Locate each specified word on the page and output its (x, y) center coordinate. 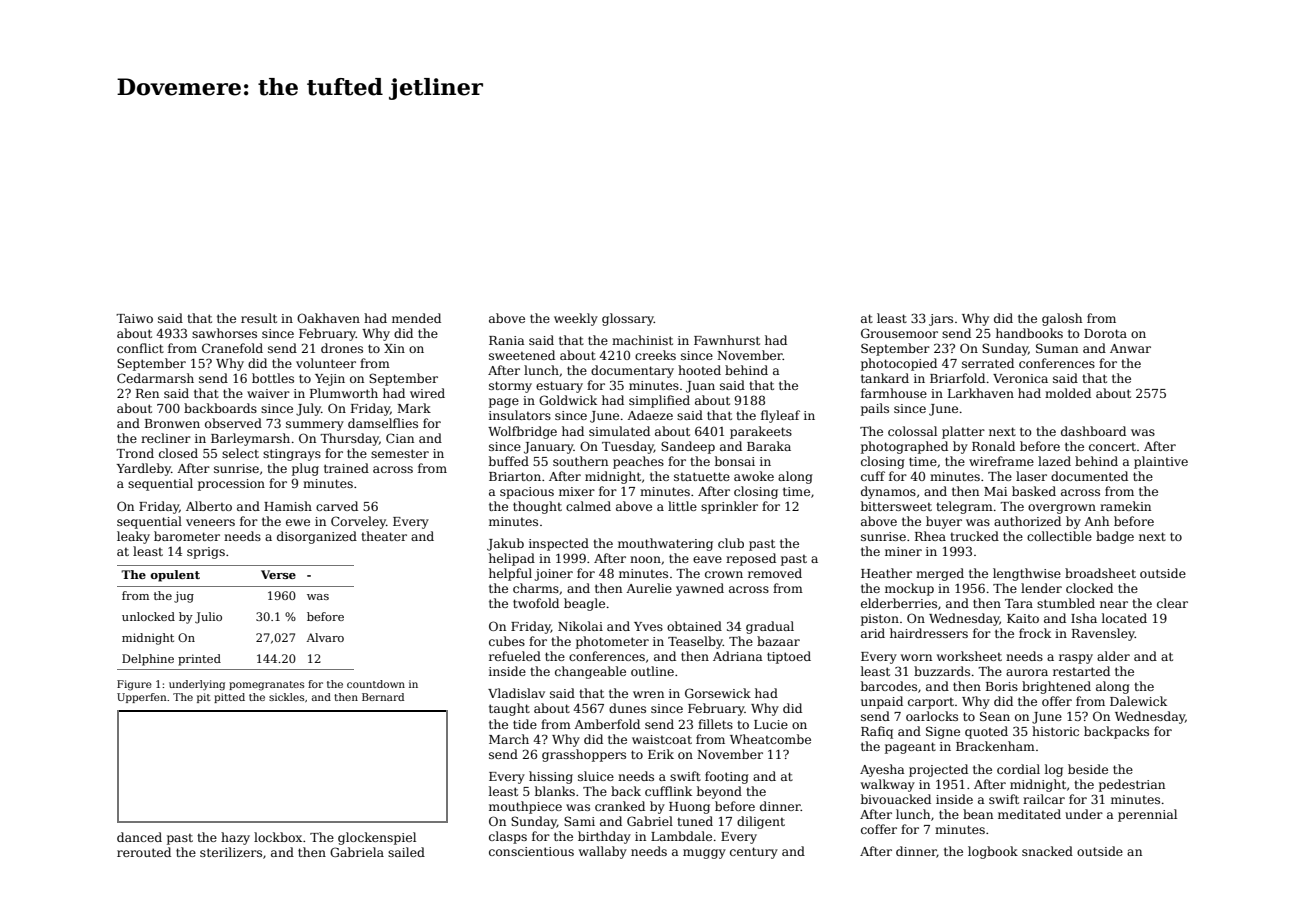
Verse (278, 574)
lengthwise (1027, 574)
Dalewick (1138, 701)
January (549, 448)
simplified (659, 401)
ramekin (1125, 506)
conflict (140, 348)
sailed (406, 852)
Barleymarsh (250, 439)
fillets (715, 724)
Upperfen (141, 698)
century (754, 853)
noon (645, 559)
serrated (988, 363)
